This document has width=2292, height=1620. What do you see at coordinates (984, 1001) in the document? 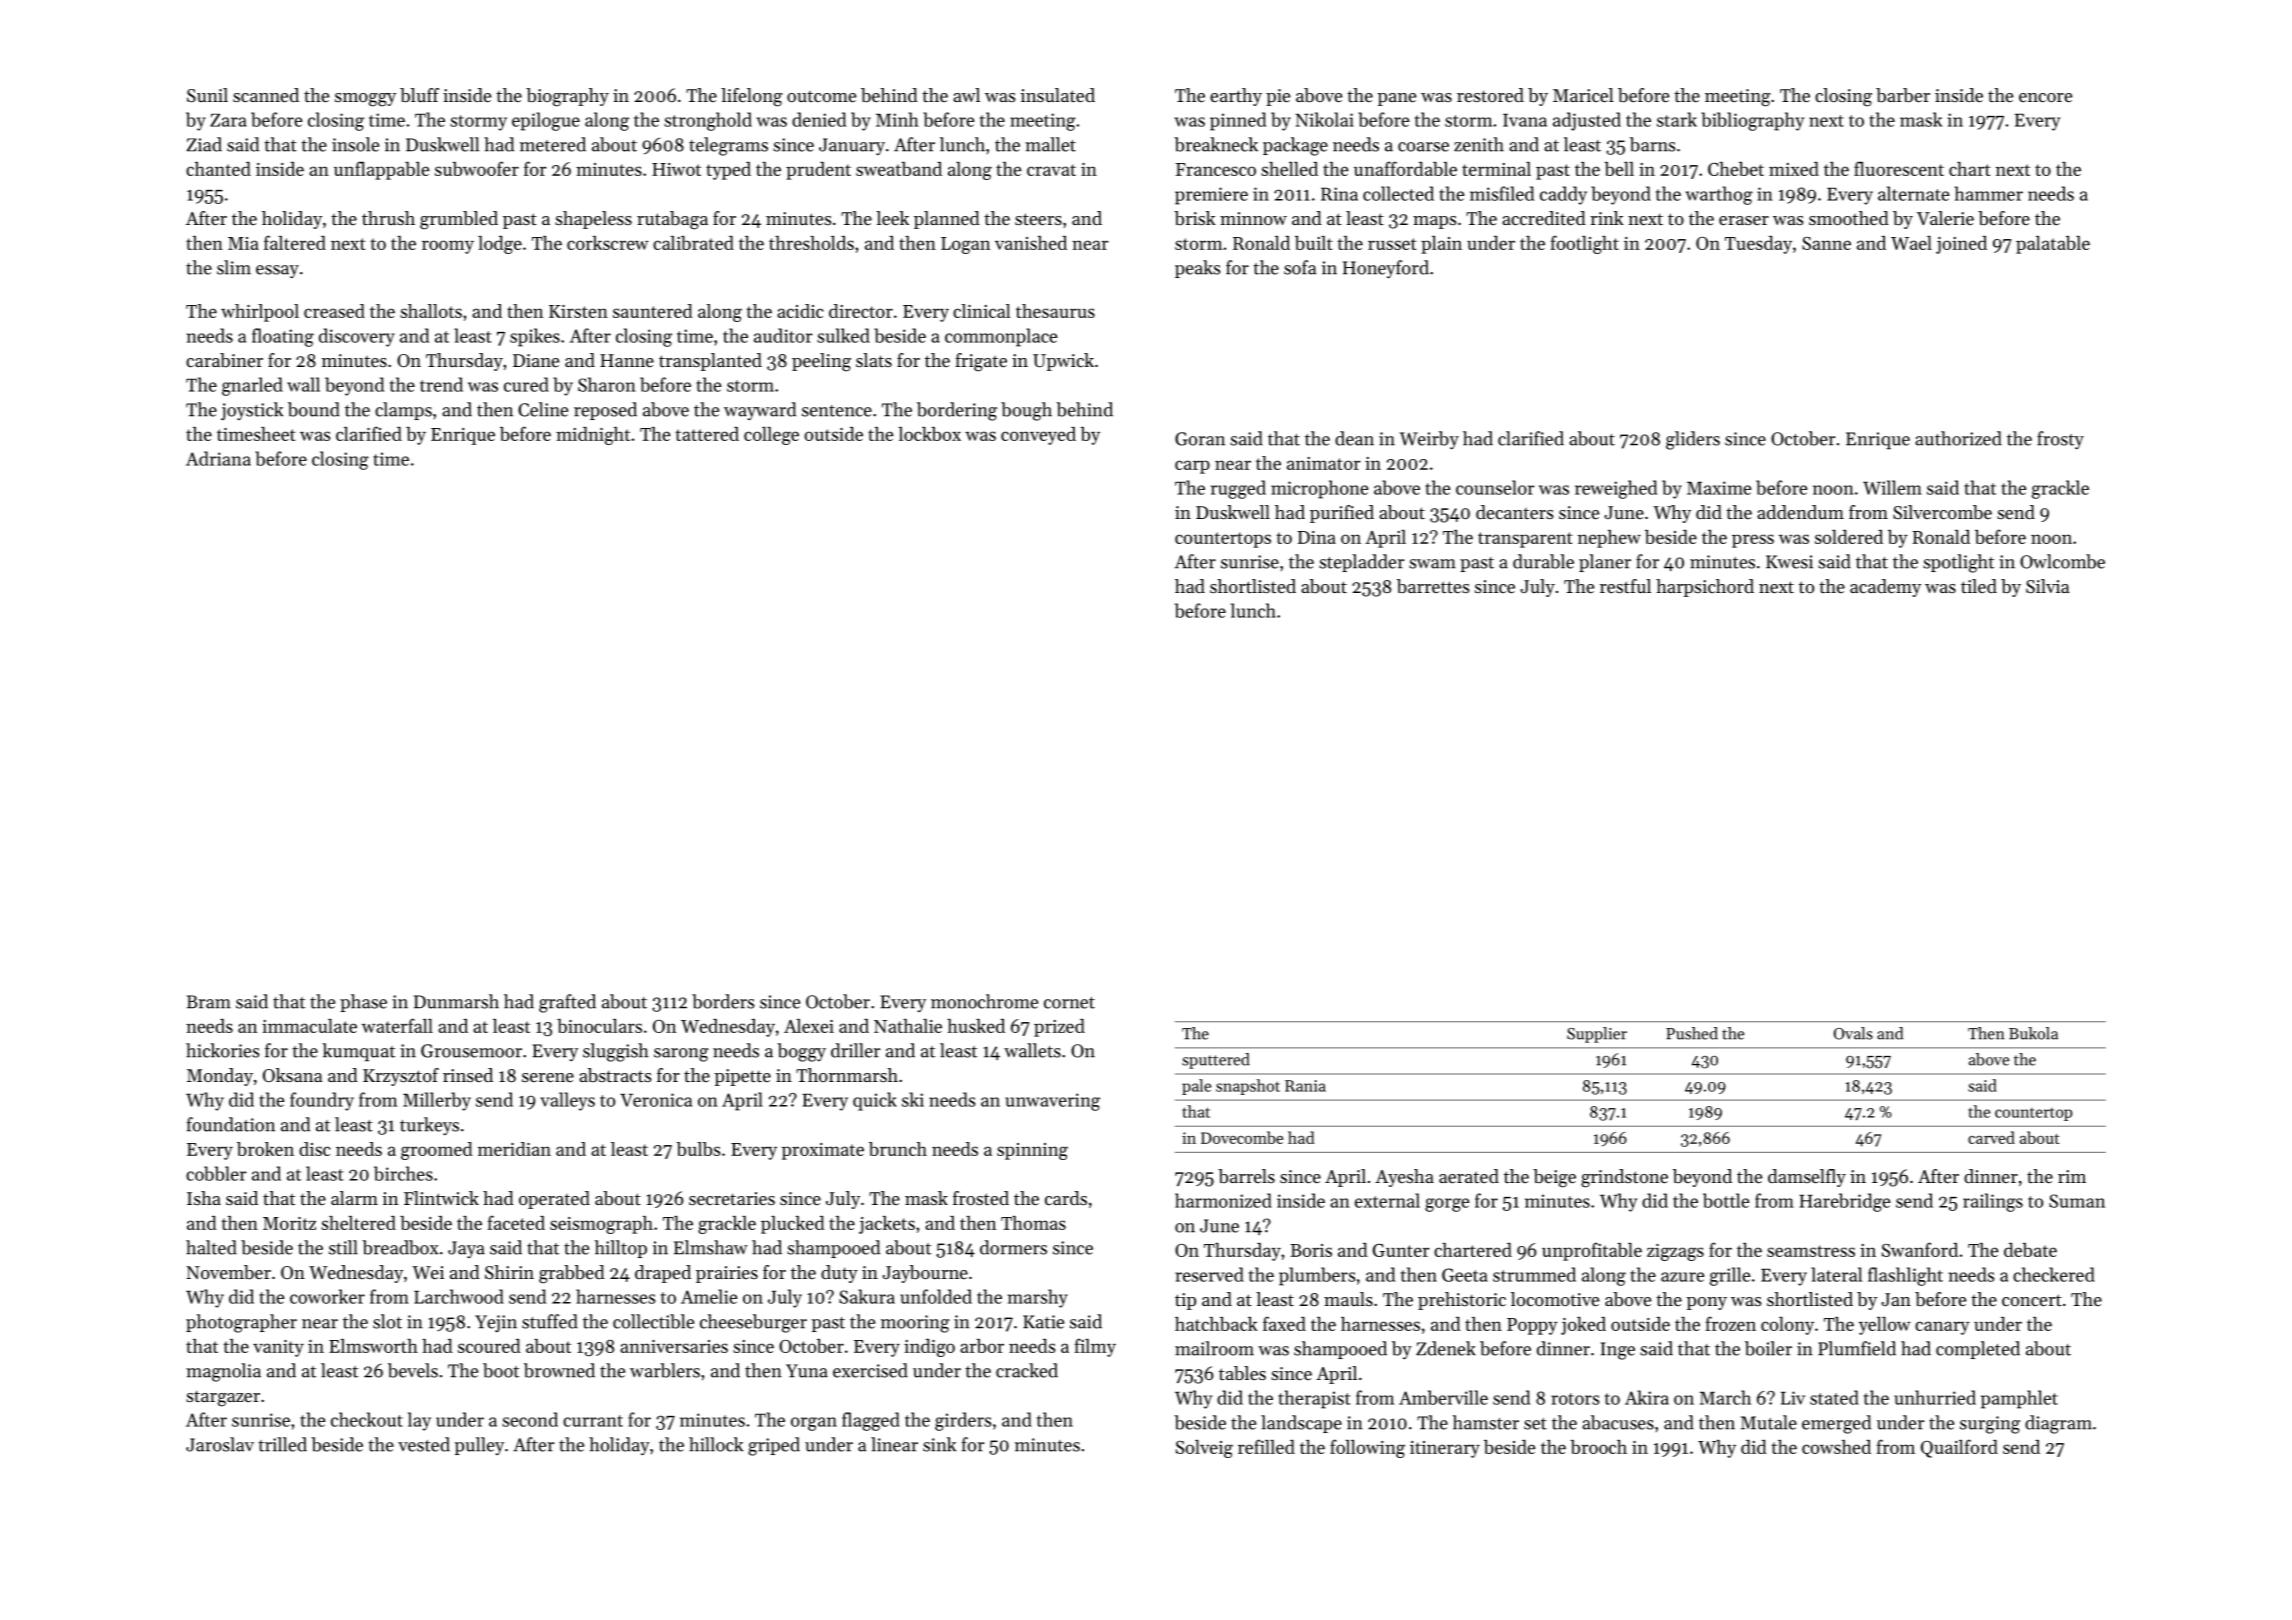
I see `monochrome` at bounding box center [984, 1001].
